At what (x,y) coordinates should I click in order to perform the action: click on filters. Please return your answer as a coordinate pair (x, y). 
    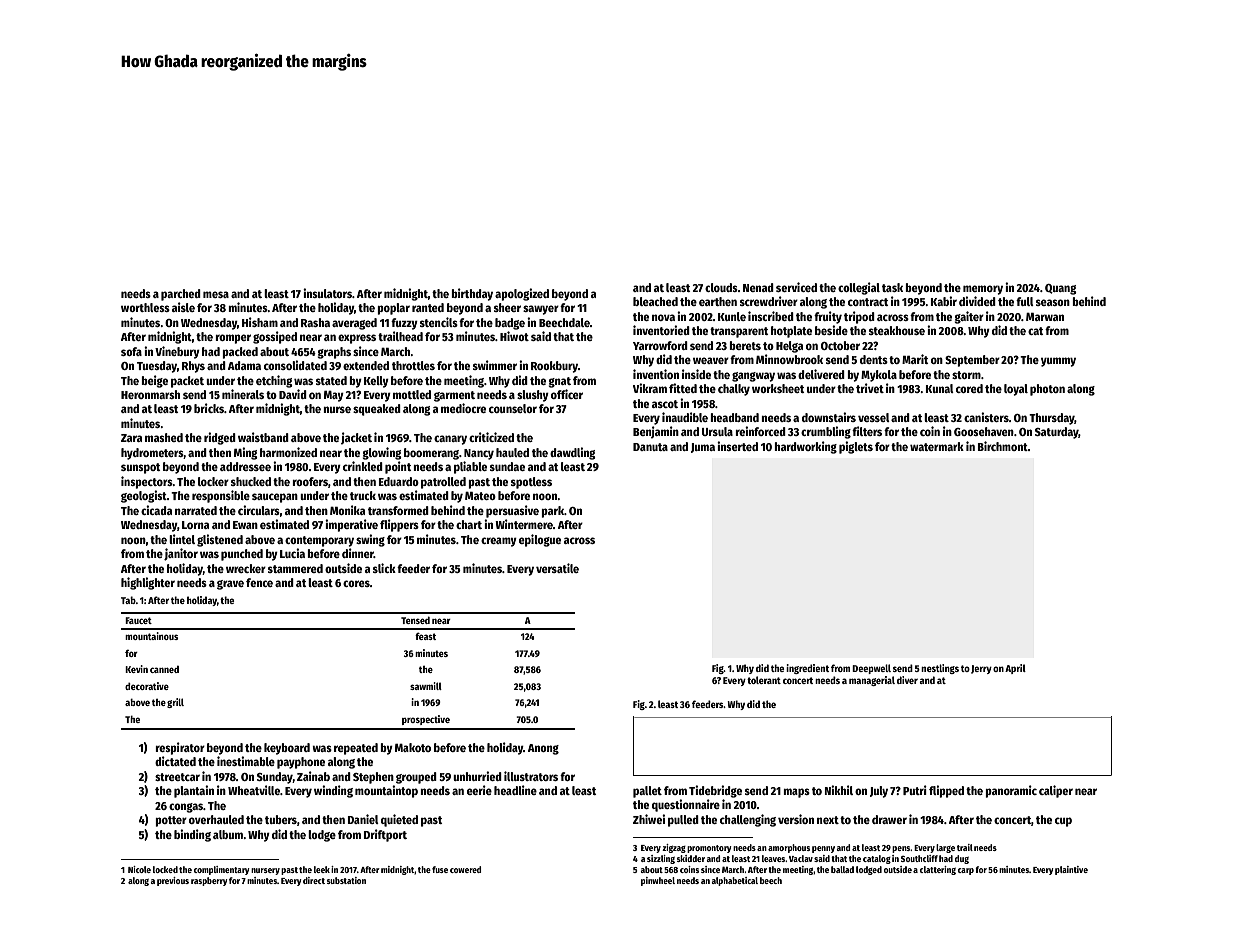
    Looking at the image, I should click on (867, 431).
